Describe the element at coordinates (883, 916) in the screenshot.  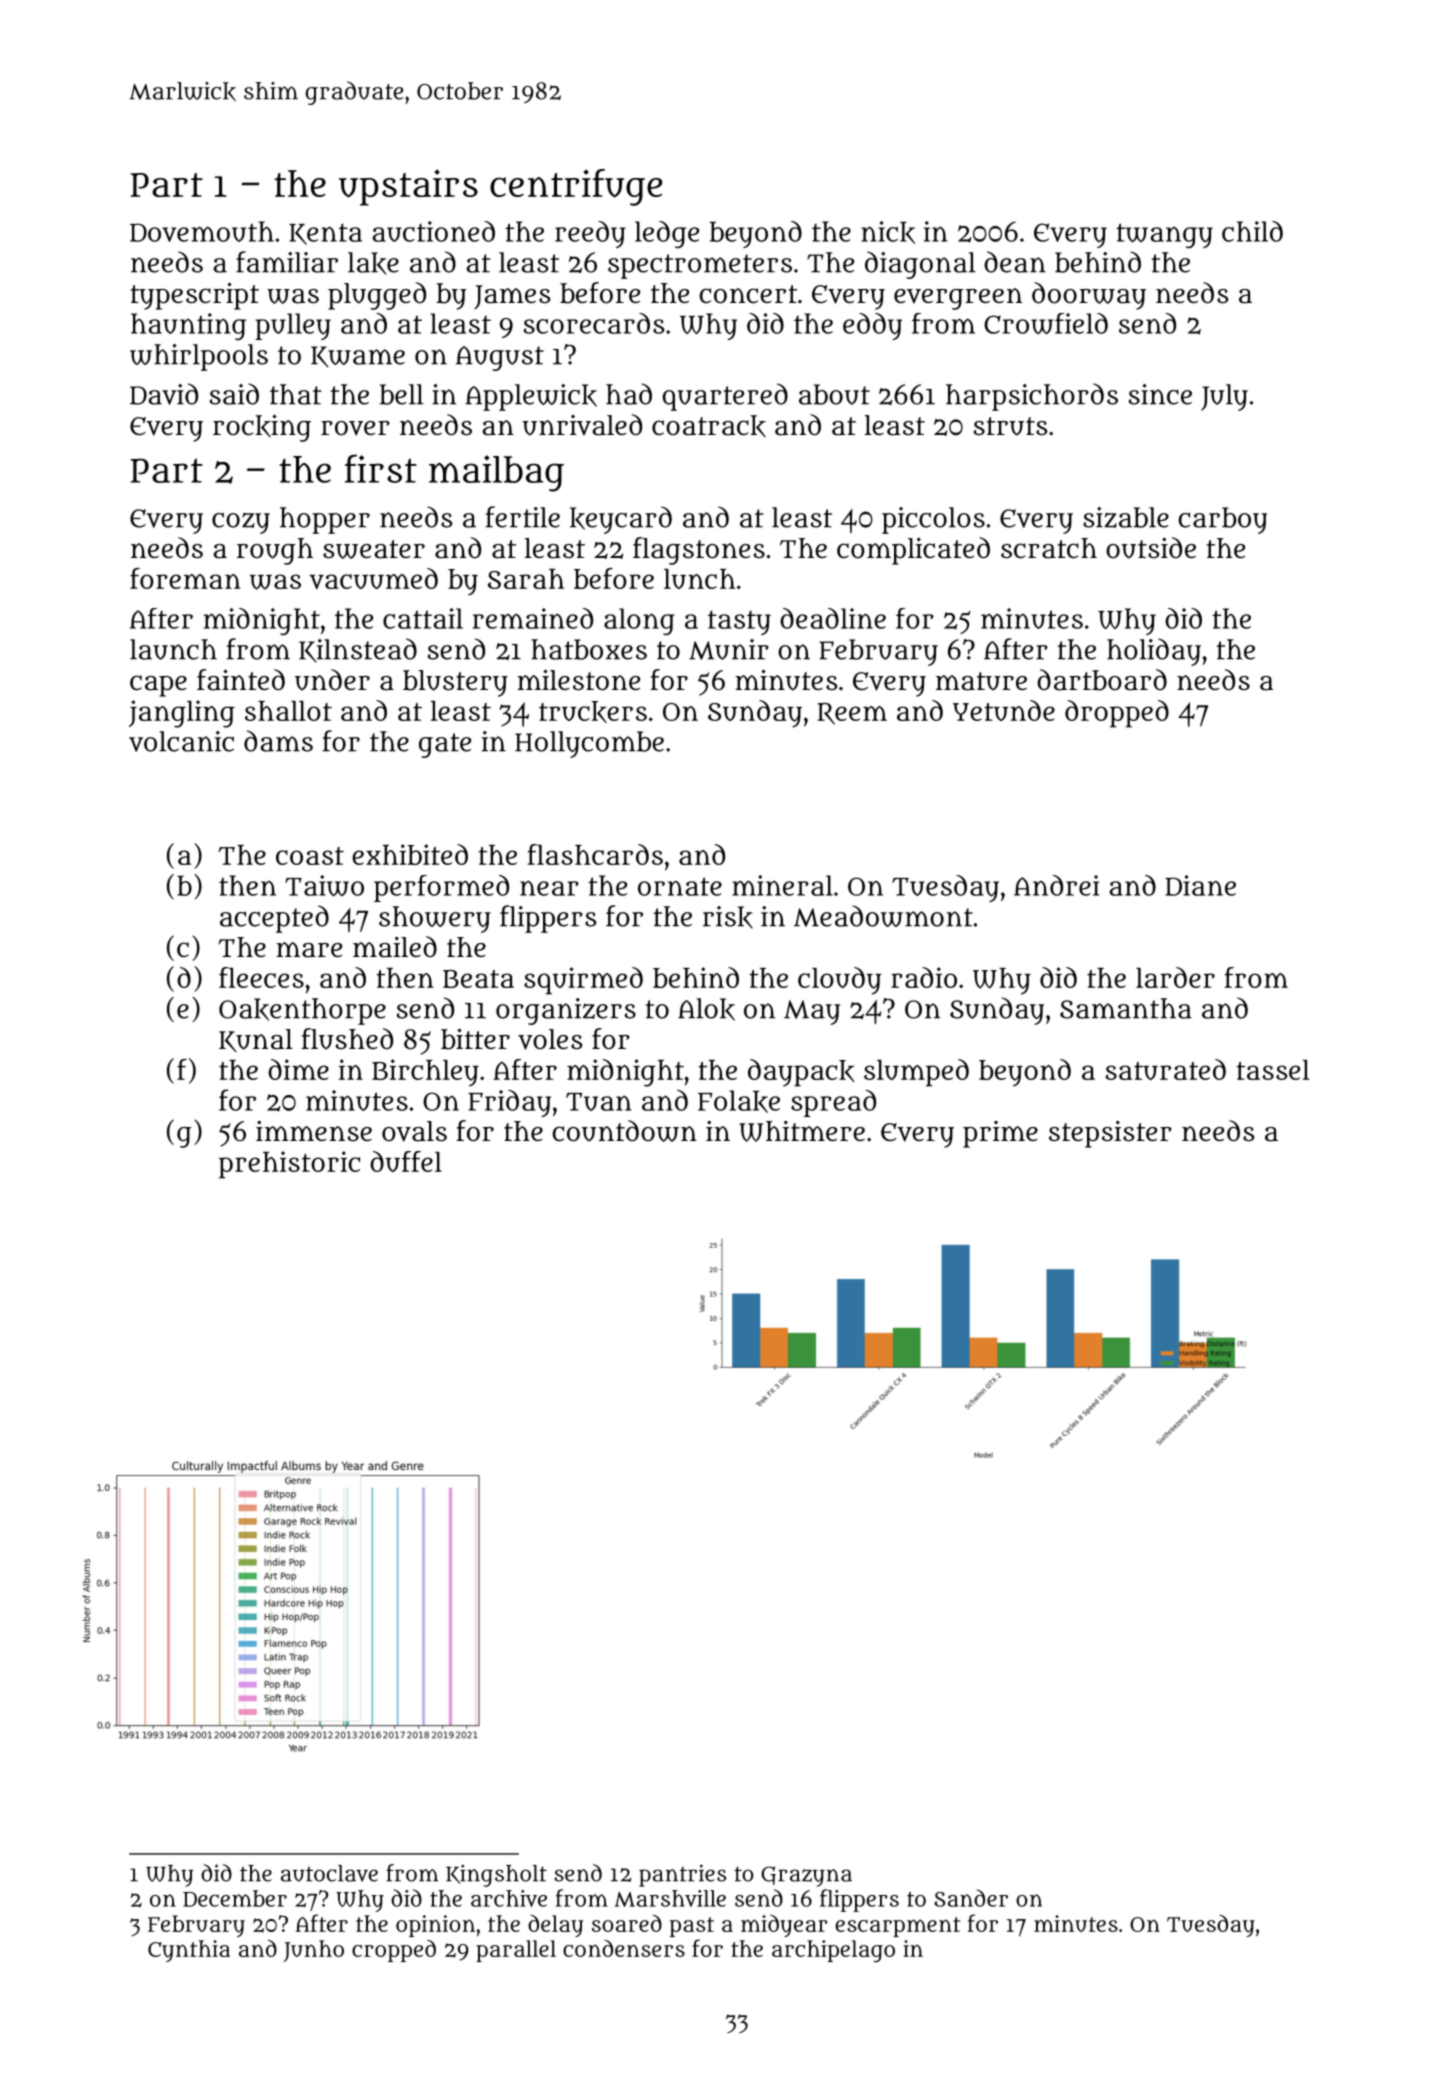
I see `Meadowmont` at that location.
